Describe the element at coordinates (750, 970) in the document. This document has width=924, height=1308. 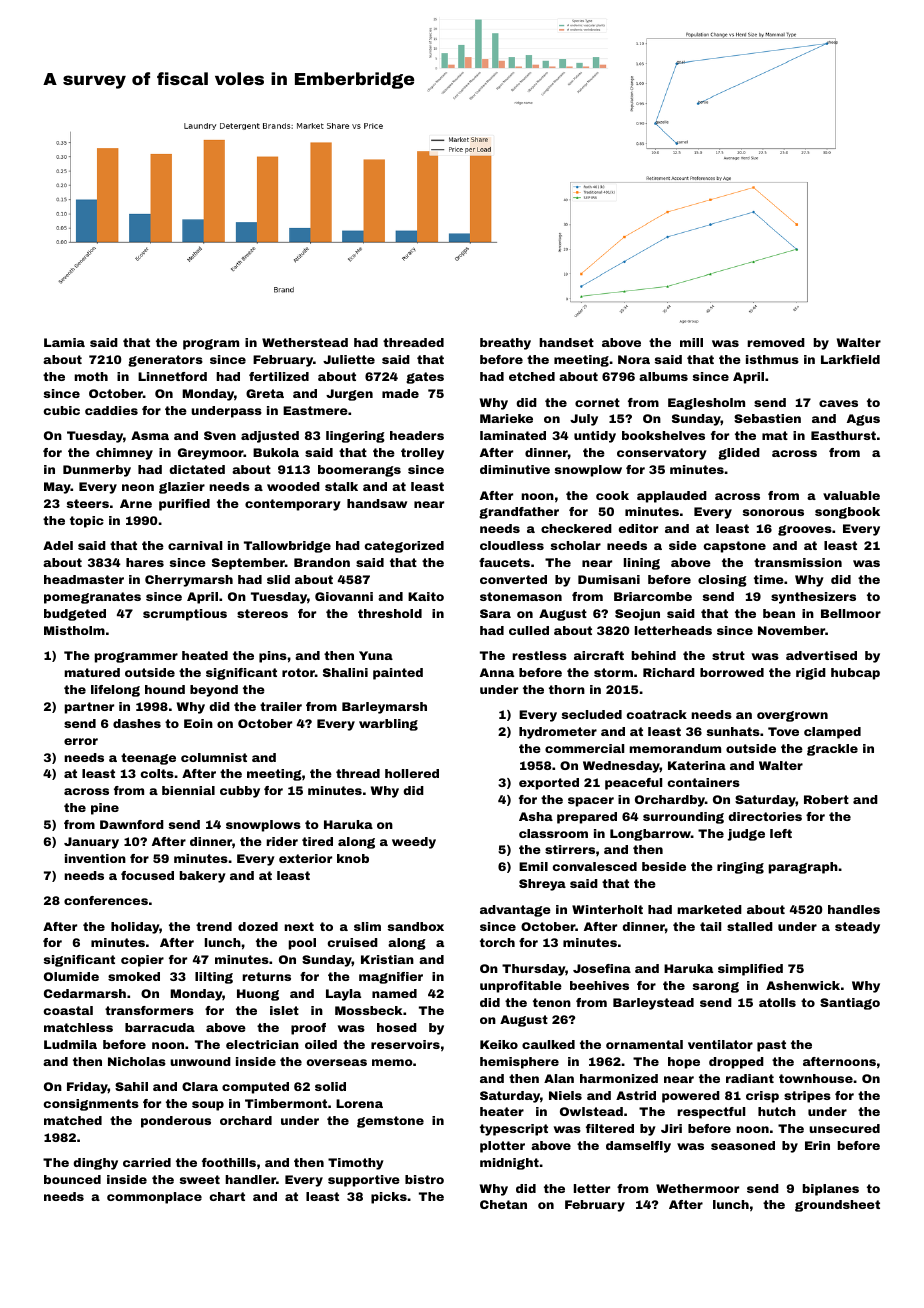
I see `simplified` at that location.
